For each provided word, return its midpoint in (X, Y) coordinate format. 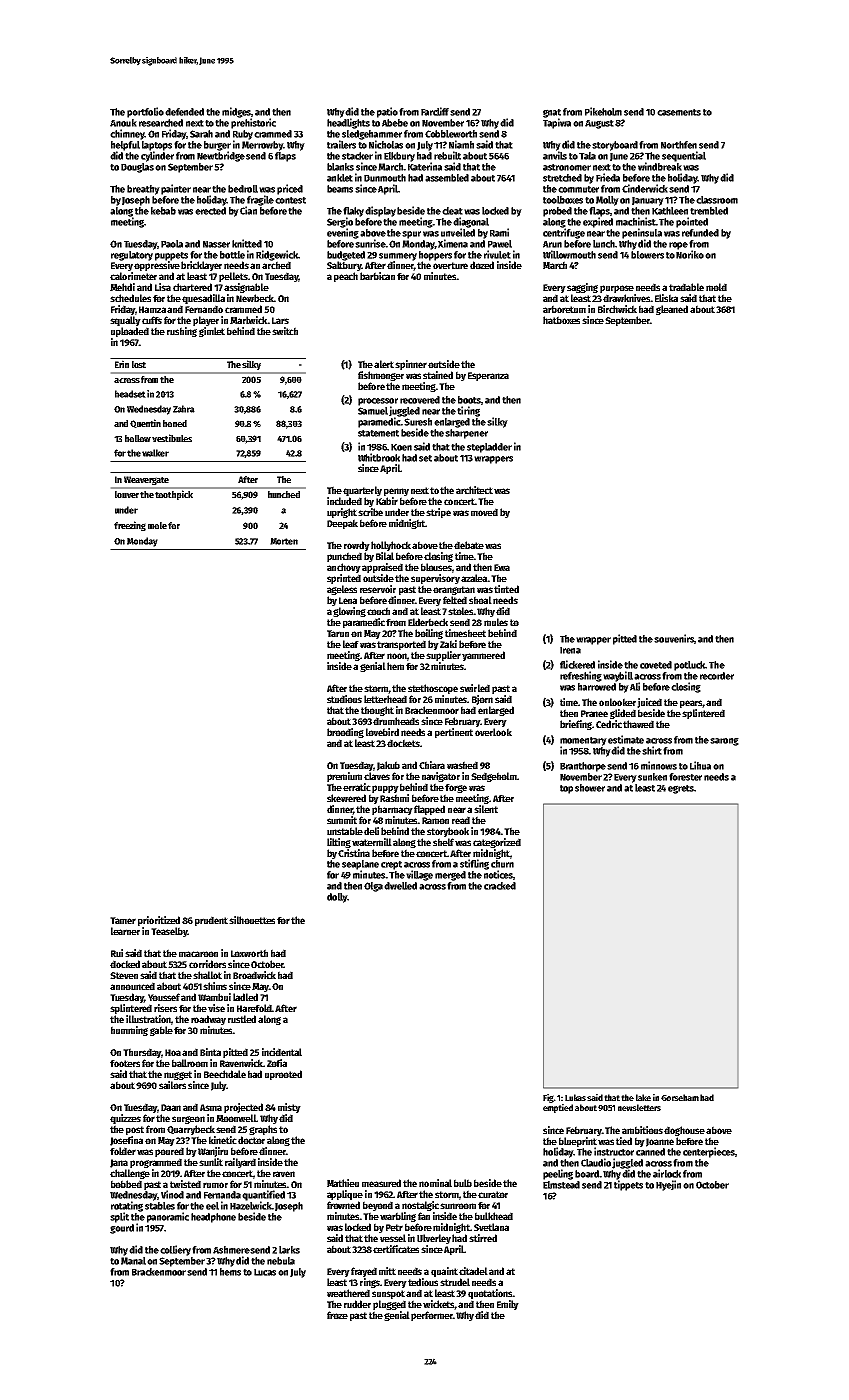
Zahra (184, 409)
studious (344, 699)
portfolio (145, 112)
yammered (483, 656)
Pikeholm (603, 111)
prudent (211, 921)
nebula (281, 1261)
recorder (717, 676)
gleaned (672, 310)
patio (387, 112)
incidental (282, 1052)
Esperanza (488, 376)
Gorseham (680, 1097)
